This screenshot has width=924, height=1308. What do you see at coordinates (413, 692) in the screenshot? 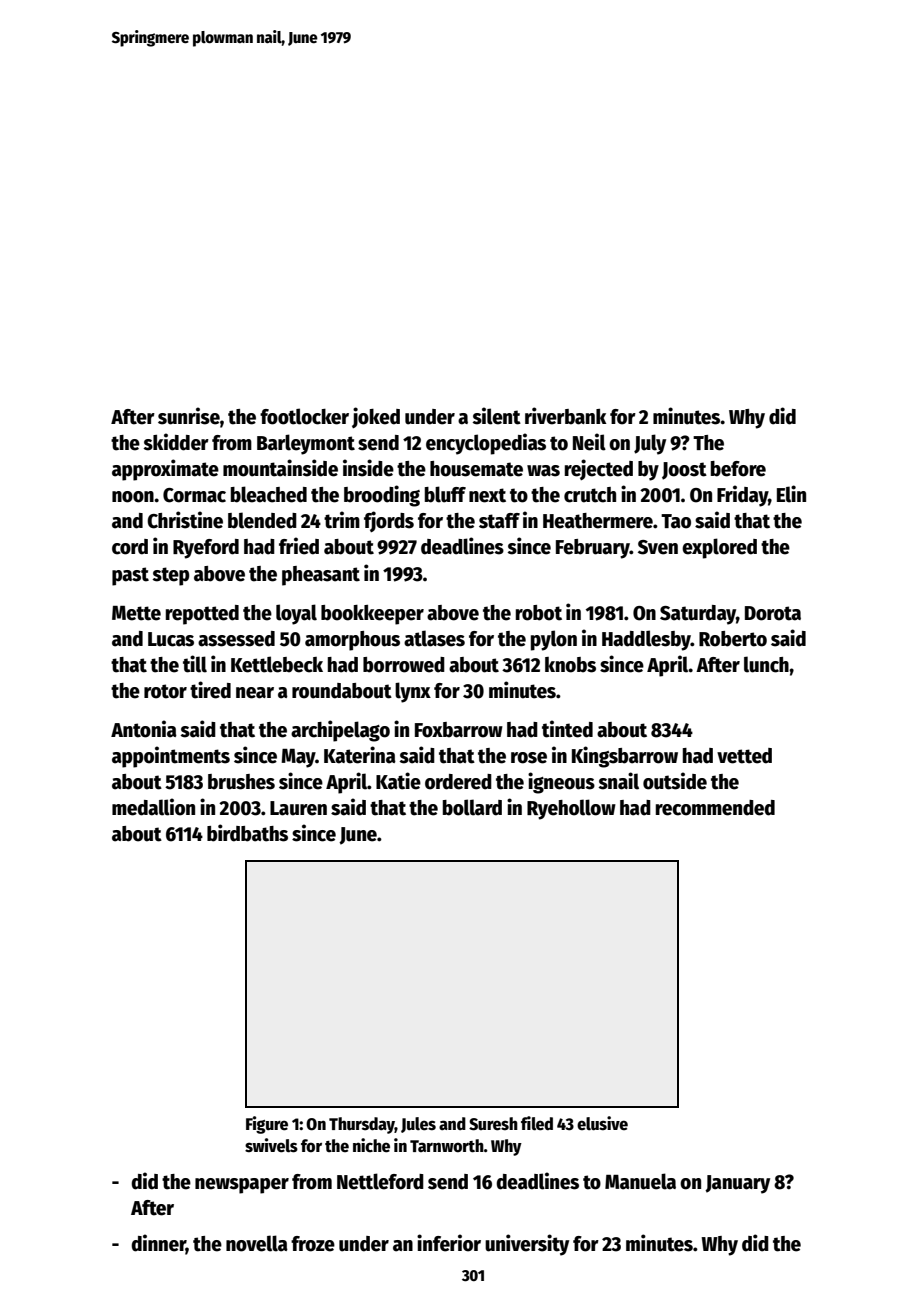
I see `lynx` at bounding box center [413, 692].
